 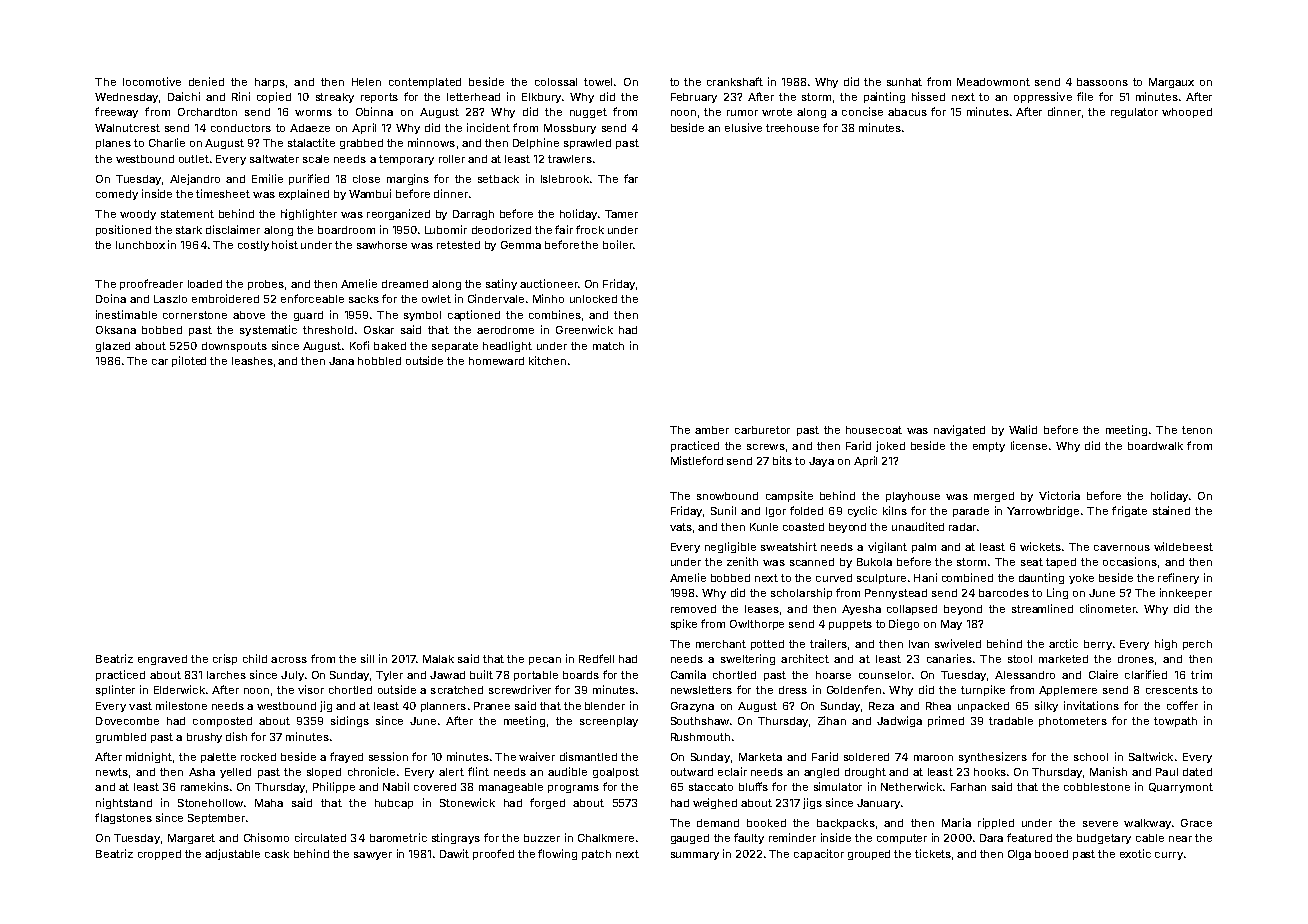 What do you see at coordinates (252, 361) in the page?
I see `leashes` at bounding box center [252, 361].
